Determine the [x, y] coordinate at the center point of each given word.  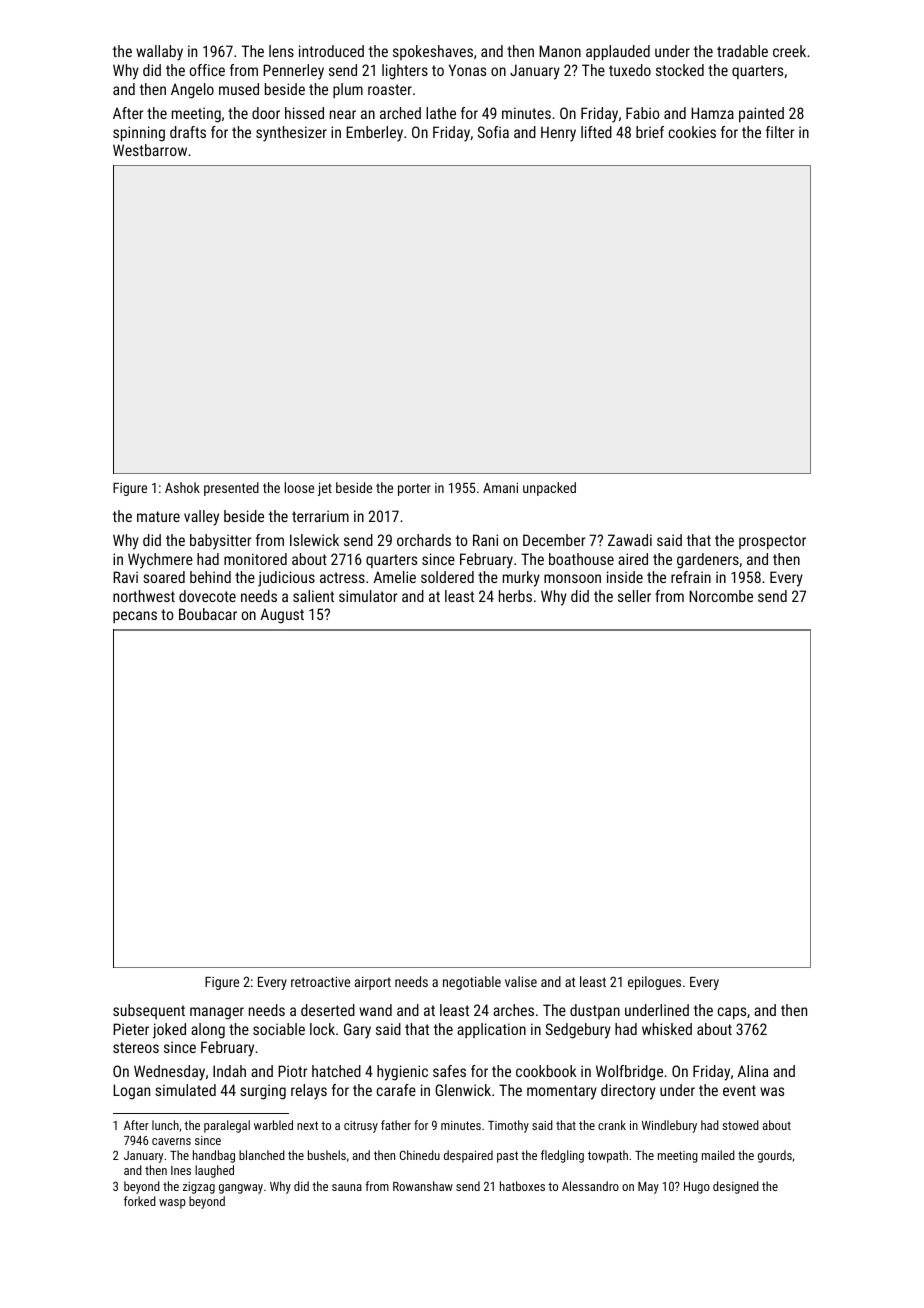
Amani [500, 487]
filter [780, 132]
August [282, 616]
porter [414, 489]
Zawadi [630, 540]
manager [217, 1013]
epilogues [654, 983]
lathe [441, 113]
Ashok [182, 487]
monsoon [572, 578]
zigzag [199, 1188]
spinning [139, 134]
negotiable [472, 983]
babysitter [220, 542]
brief [650, 132]
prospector [772, 542]
